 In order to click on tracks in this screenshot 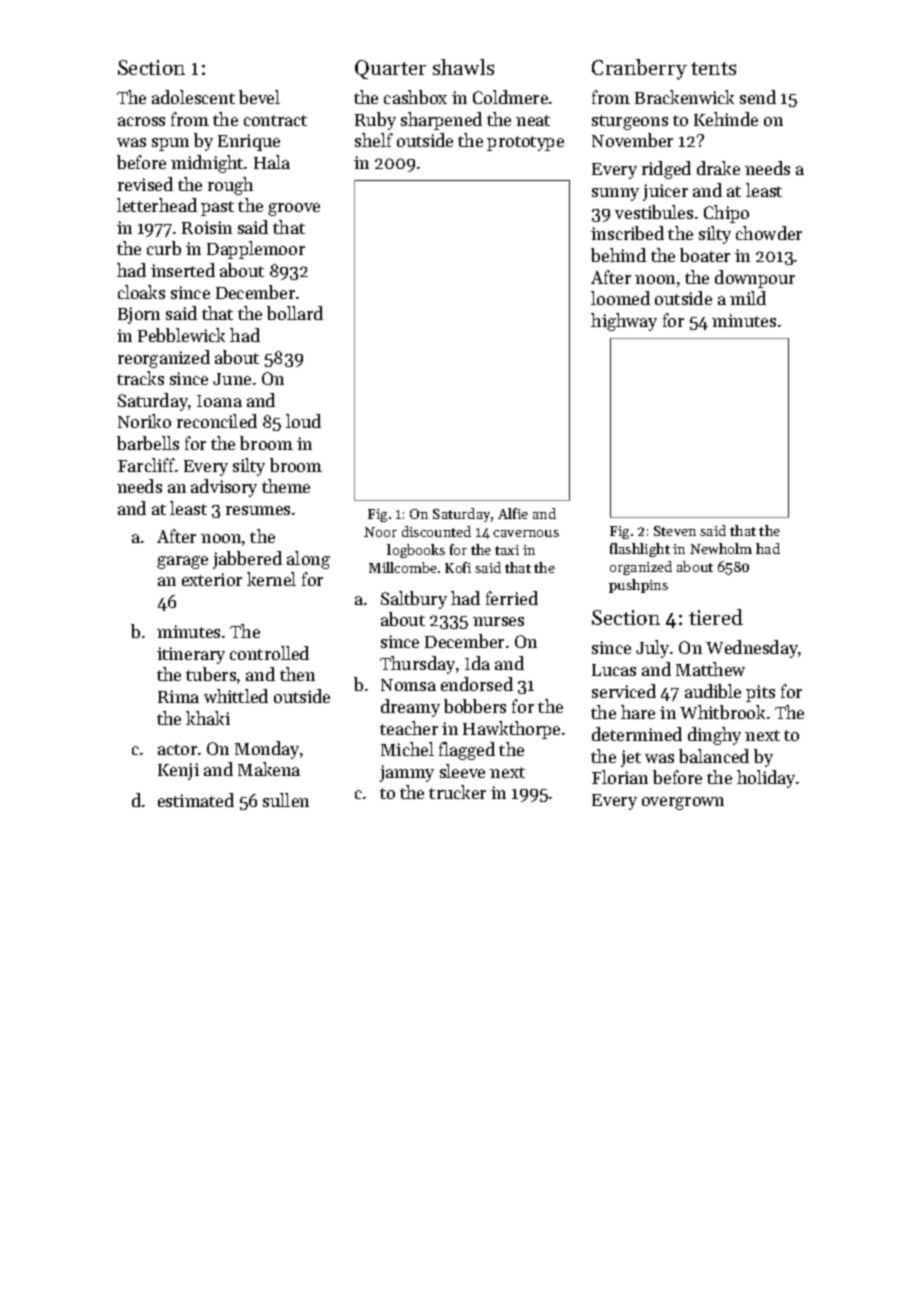, I will do `click(140, 378)`.
